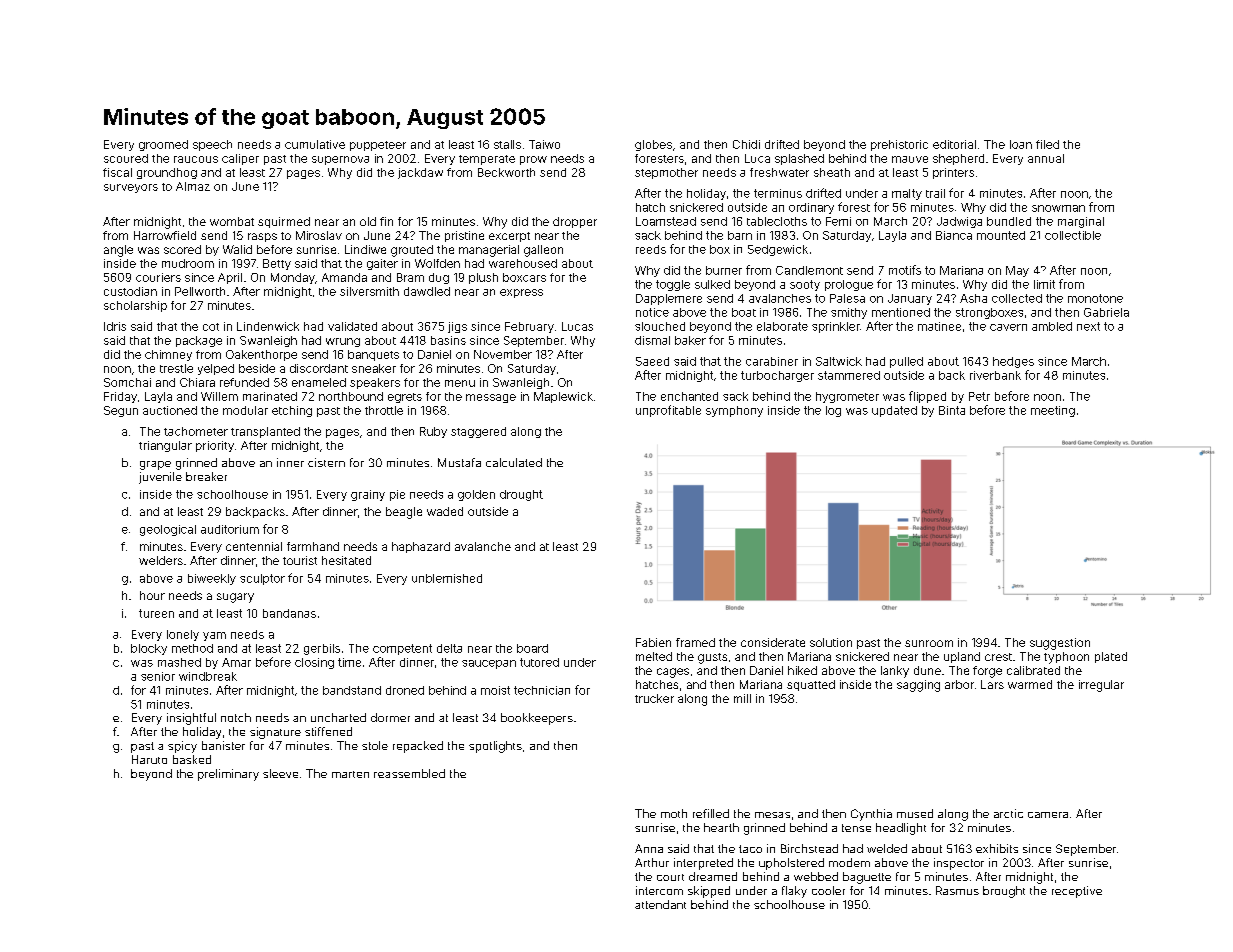 Image resolution: width=1233 pixels, height=952 pixels. Describe the element at coordinates (575, 222) in the document. I see `dropper` at that location.
